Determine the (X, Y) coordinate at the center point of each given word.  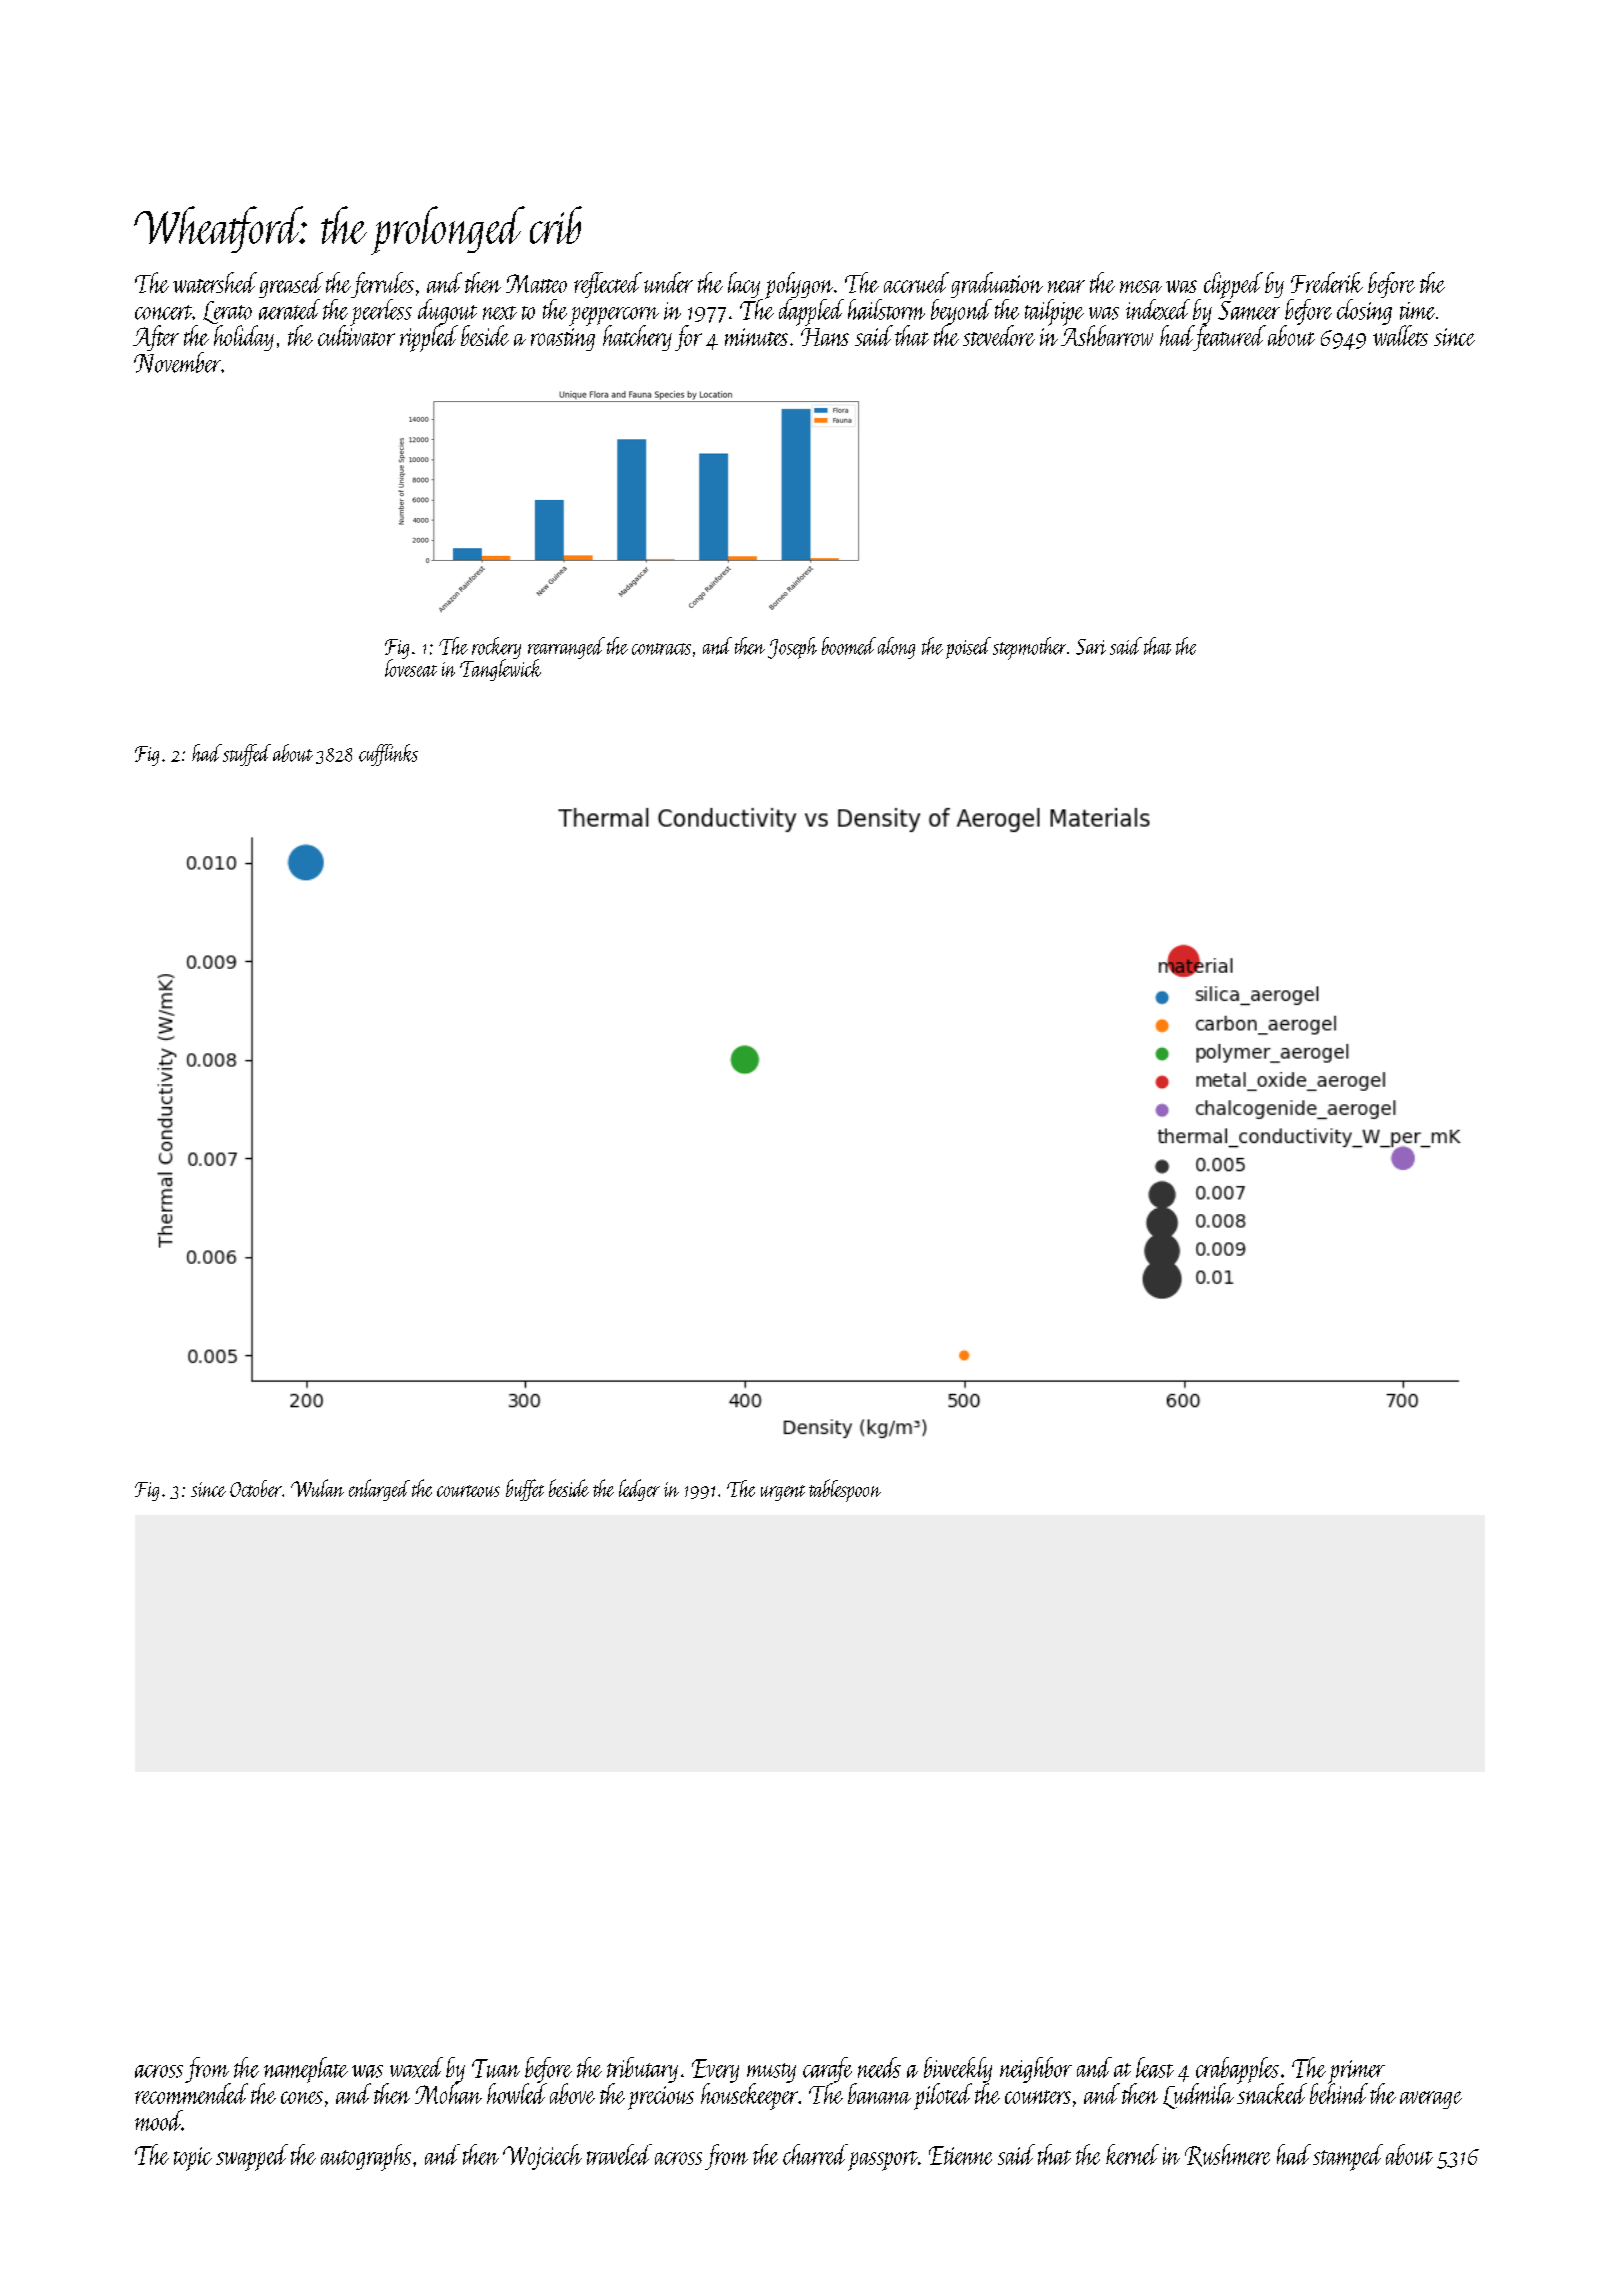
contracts (661, 649)
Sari (1091, 647)
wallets (1400, 335)
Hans (825, 337)
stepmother (1029, 648)
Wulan (317, 1488)
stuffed (247, 755)
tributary (642, 2070)
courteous (468, 1491)
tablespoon (845, 1490)
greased (291, 285)
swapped (252, 2157)
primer (1356, 2072)
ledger (639, 1490)
